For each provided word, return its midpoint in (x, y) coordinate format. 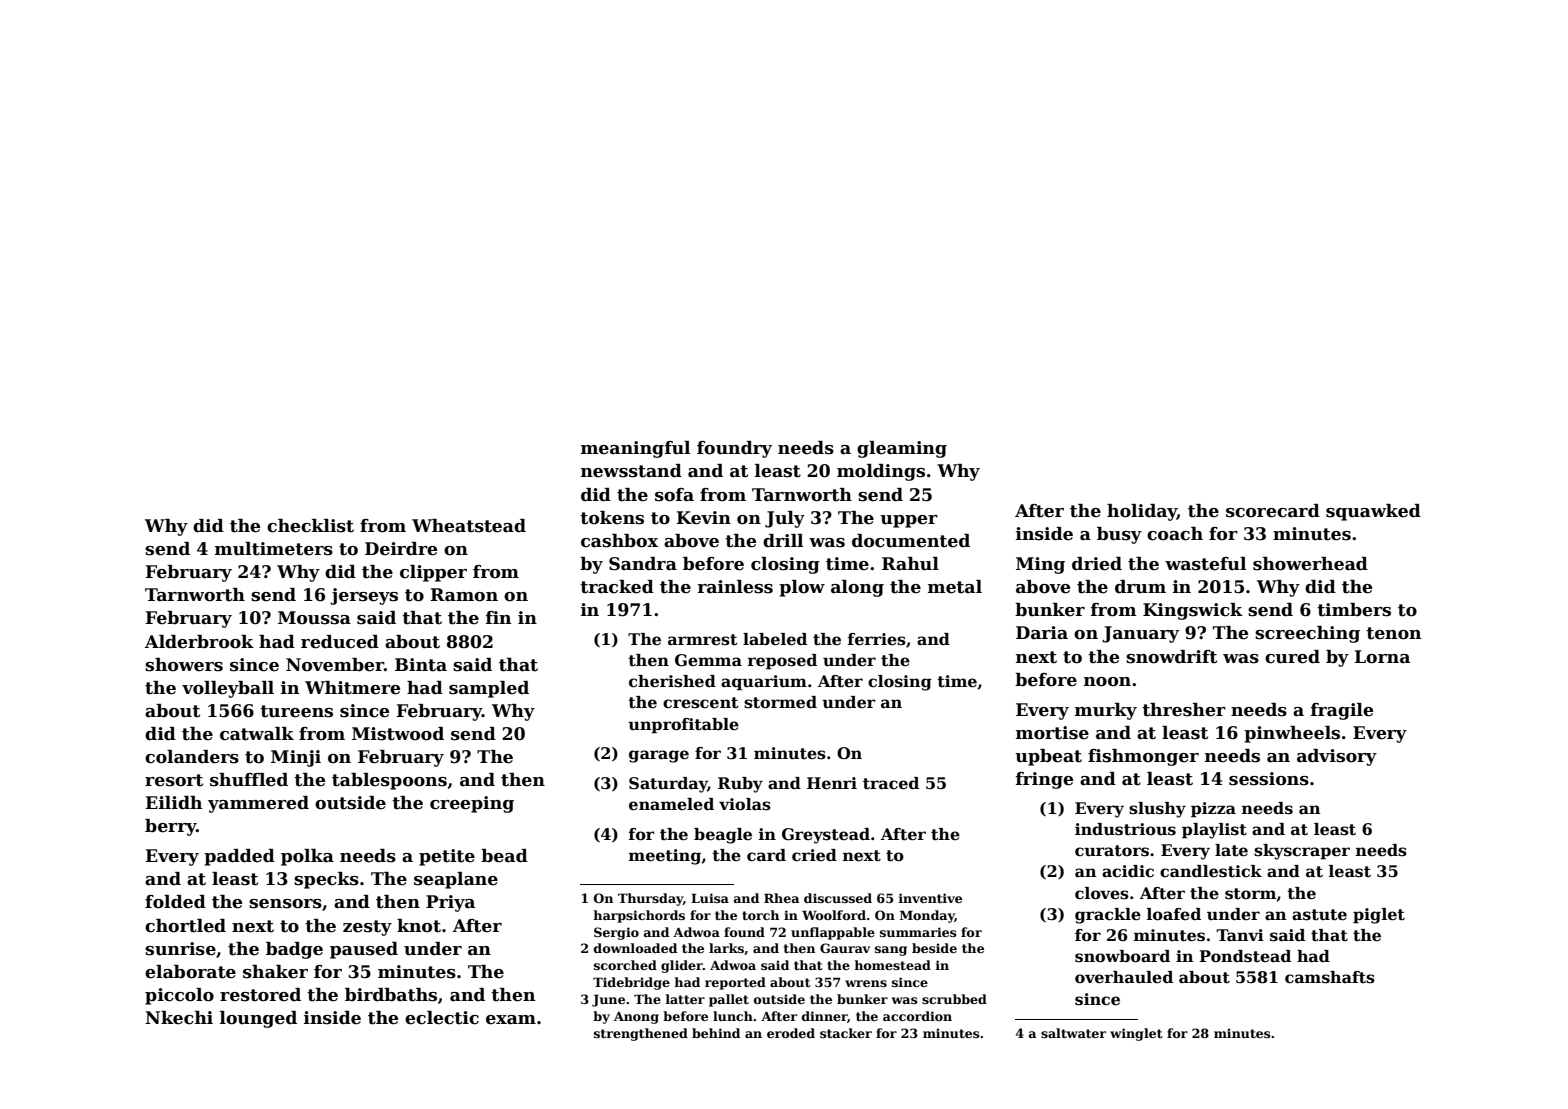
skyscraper (1302, 852)
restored (260, 995)
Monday (927, 916)
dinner (825, 1017)
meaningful (635, 449)
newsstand (631, 471)
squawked (1373, 512)
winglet (1136, 1034)
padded (239, 857)
